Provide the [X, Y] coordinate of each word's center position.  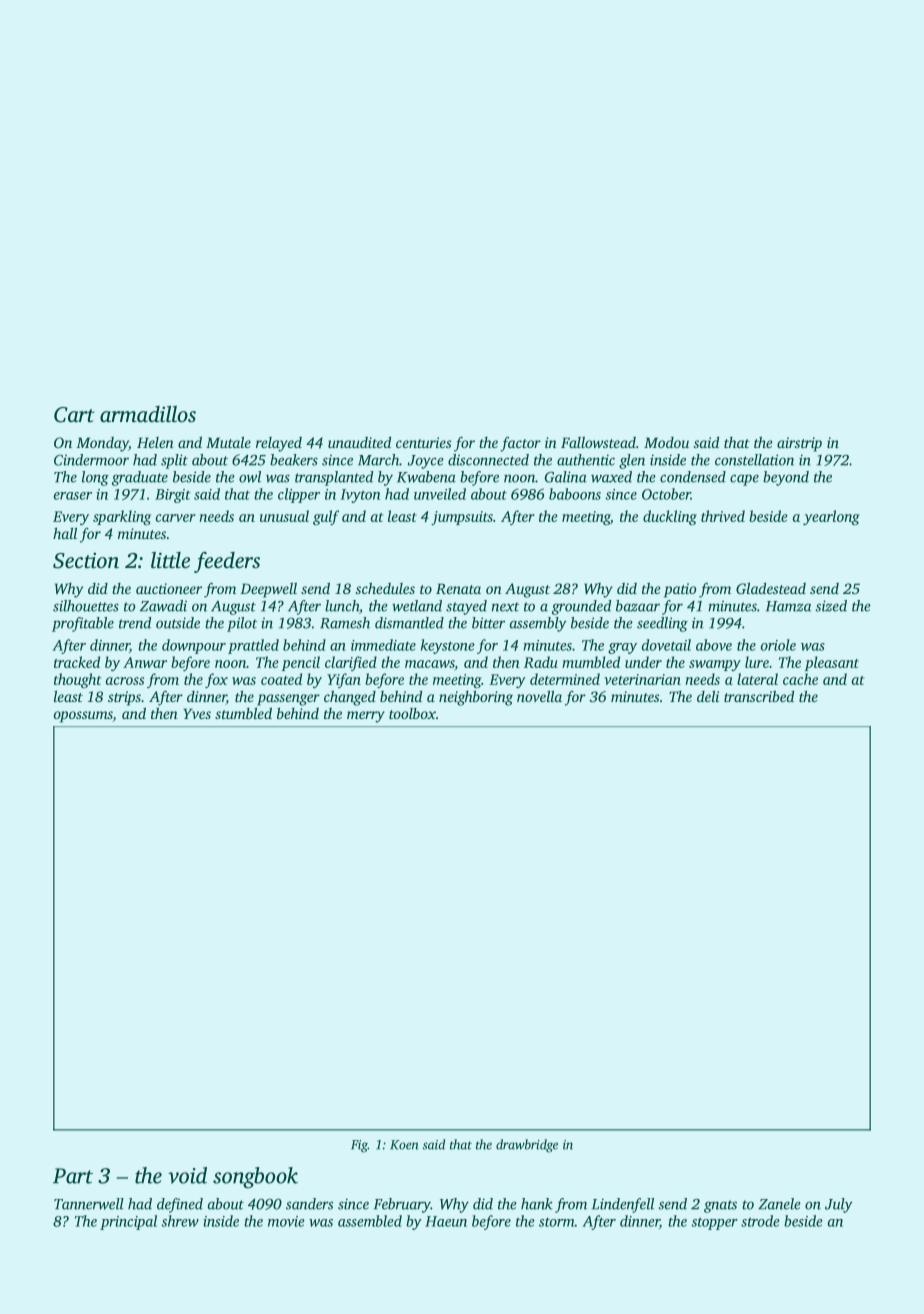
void [187, 1175]
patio [680, 590]
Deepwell [268, 590]
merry [366, 717]
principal [128, 1222]
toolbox [412, 713]
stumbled [243, 713]
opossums [83, 717]
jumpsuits [462, 518]
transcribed [759, 696]
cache [800, 679]
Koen [404, 1145]
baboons [575, 494]
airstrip [799, 444]
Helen [155, 442]
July [839, 1205]
